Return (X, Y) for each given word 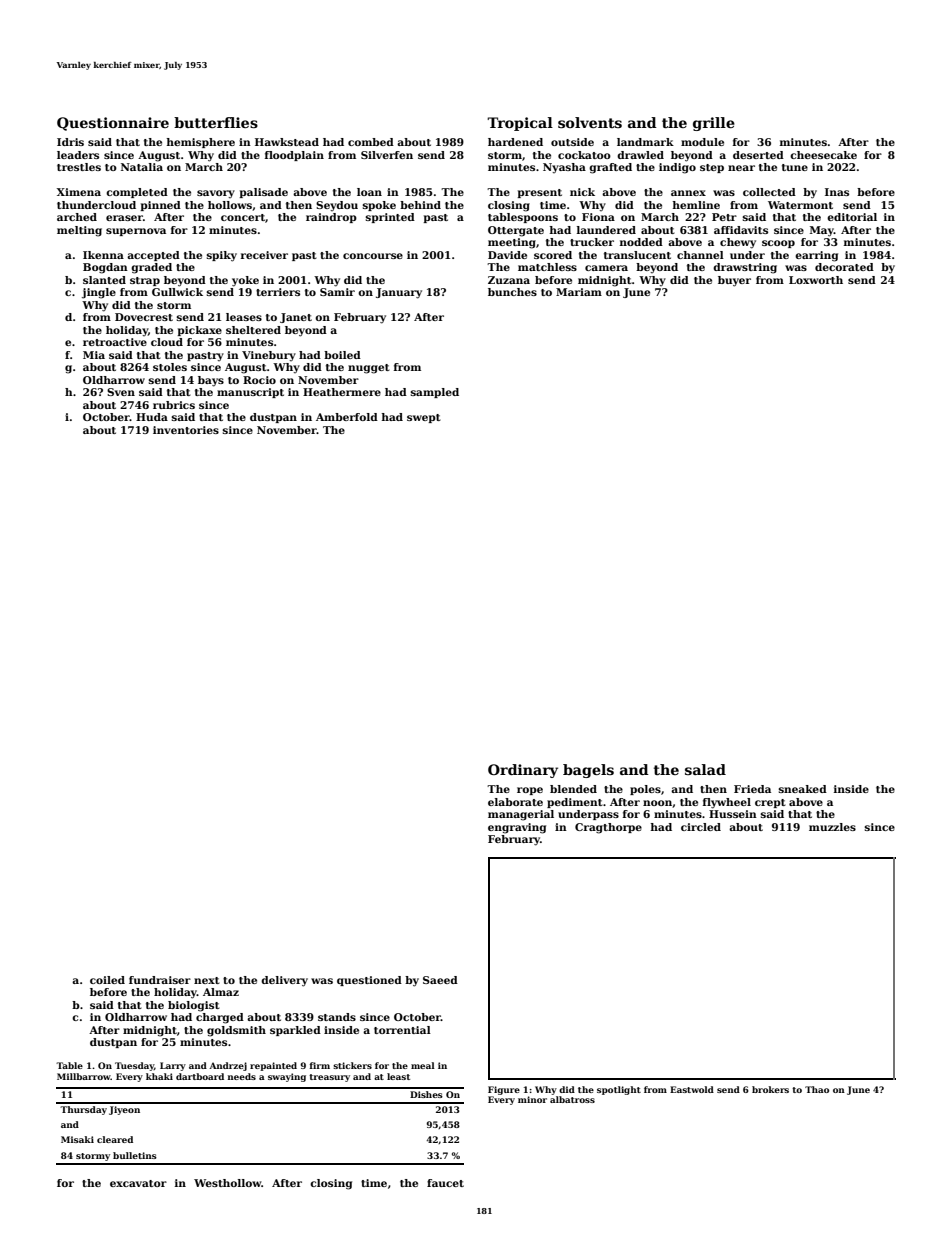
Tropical (520, 124)
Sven (121, 392)
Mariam (579, 292)
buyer (734, 281)
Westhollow (228, 1183)
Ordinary (523, 771)
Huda (152, 417)
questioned (369, 981)
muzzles (832, 827)
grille (714, 124)
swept (424, 418)
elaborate (515, 802)
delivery (284, 981)
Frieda (752, 789)
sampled (435, 393)
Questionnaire (113, 124)
